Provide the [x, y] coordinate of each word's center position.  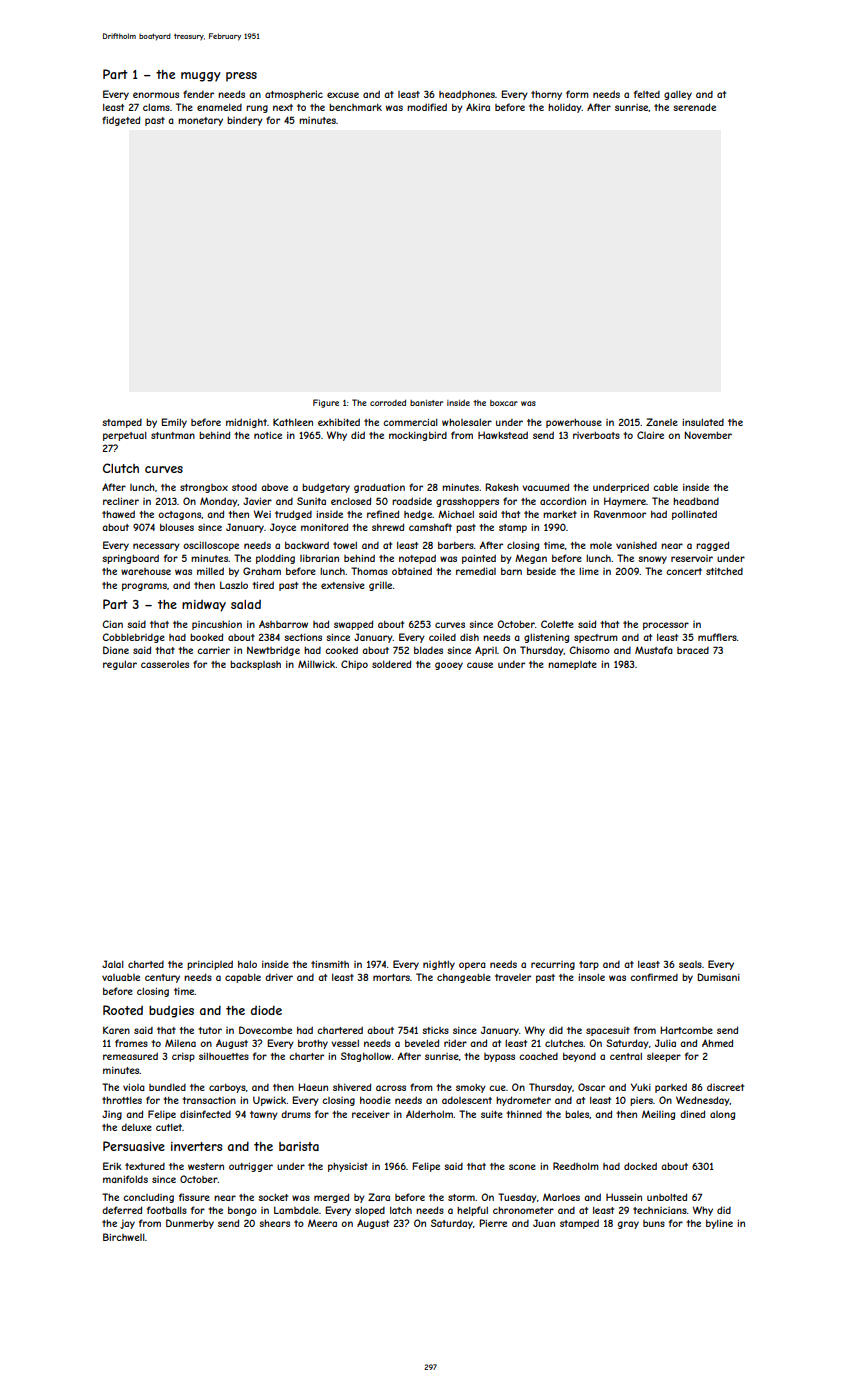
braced [693, 650]
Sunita [311, 501]
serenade [694, 107]
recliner [121, 501]
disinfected [205, 1114]
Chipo [354, 665]
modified [427, 107]
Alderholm [429, 1114]
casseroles [165, 664]
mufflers [717, 637]
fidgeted [121, 121]
